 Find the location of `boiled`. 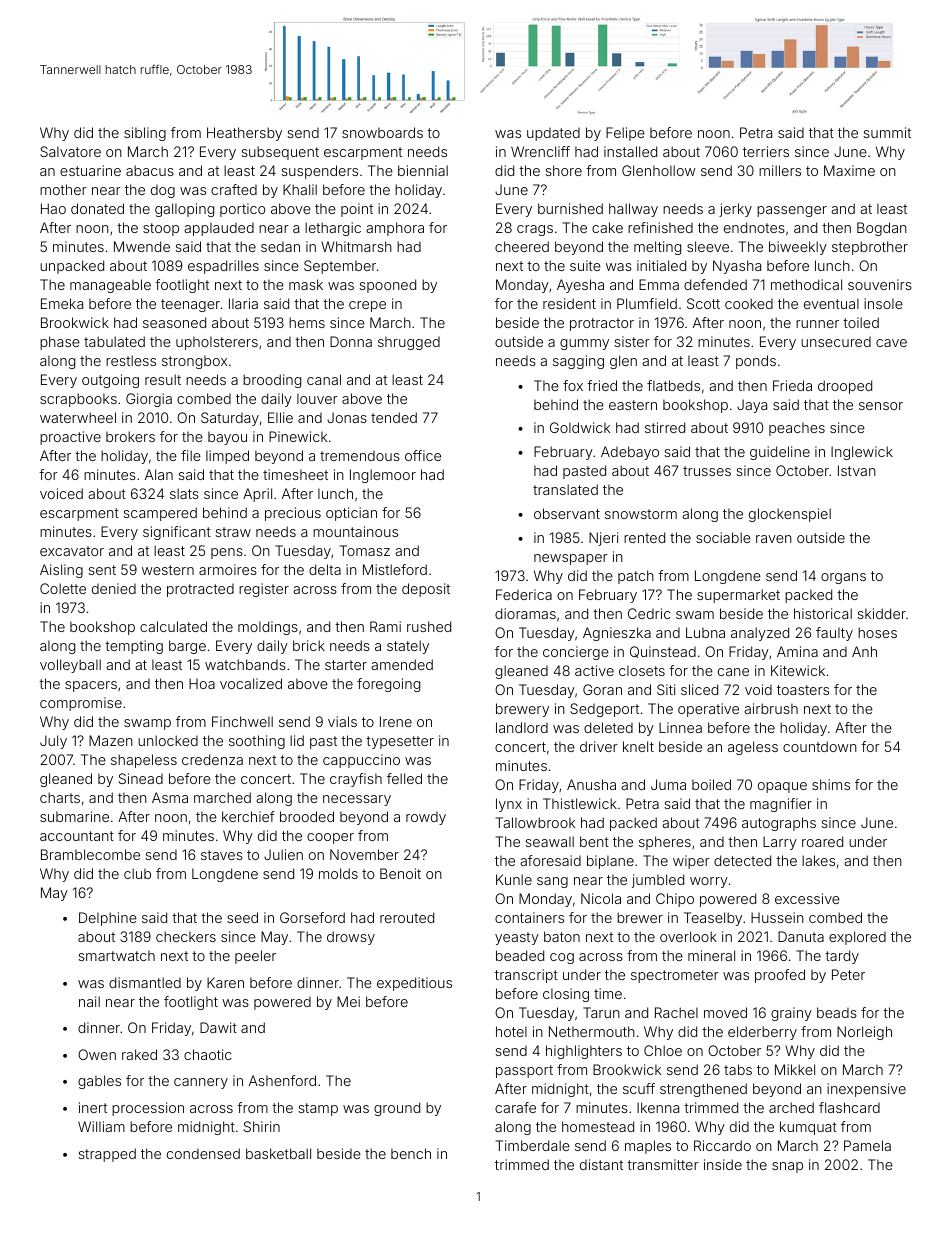

boiled is located at coordinates (711, 784).
